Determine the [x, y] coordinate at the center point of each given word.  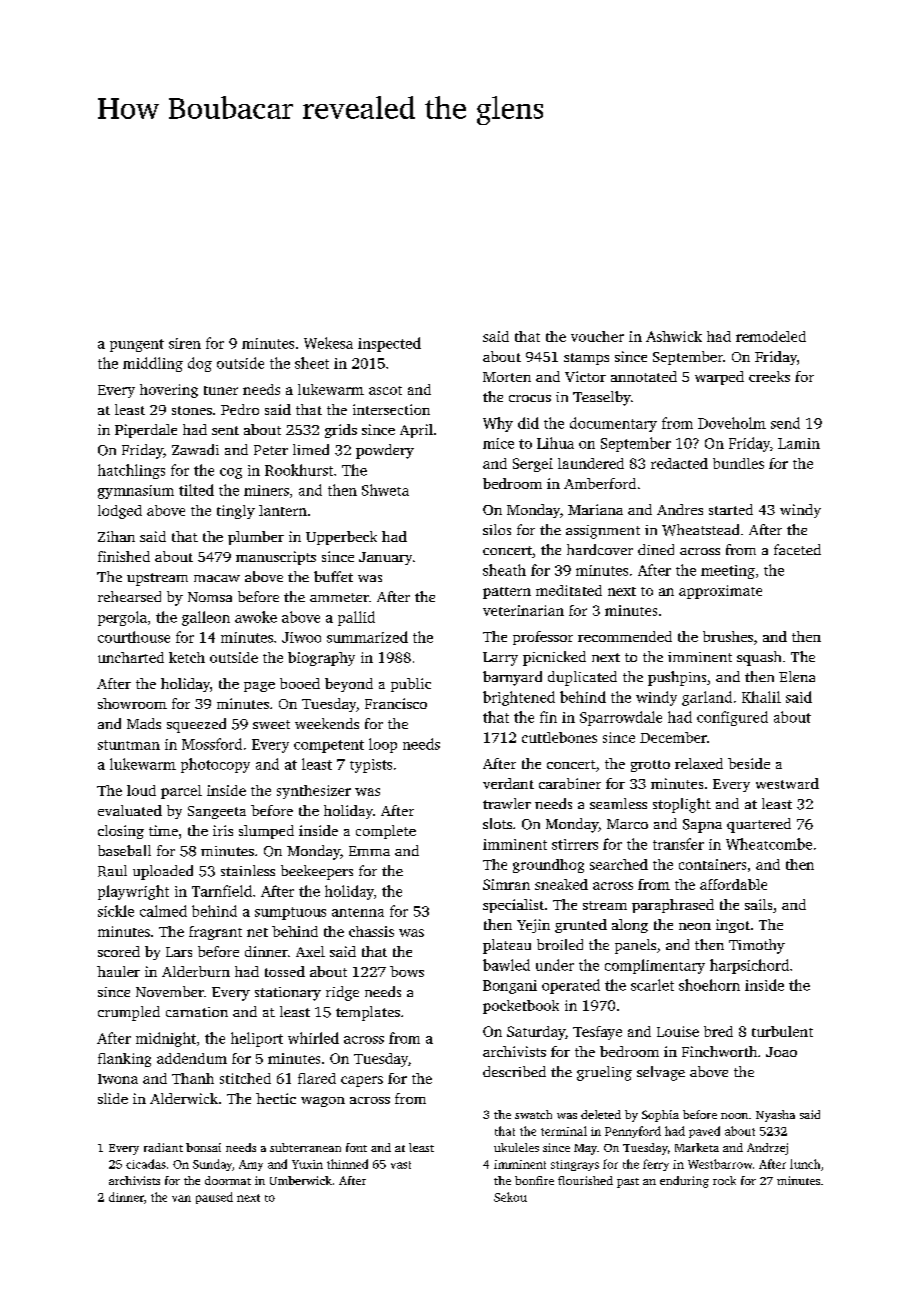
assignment [603, 532]
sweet [271, 724]
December [673, 737]
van [181, 1198]
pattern [507, 593]
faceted [797, 549]
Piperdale [146, 431]
